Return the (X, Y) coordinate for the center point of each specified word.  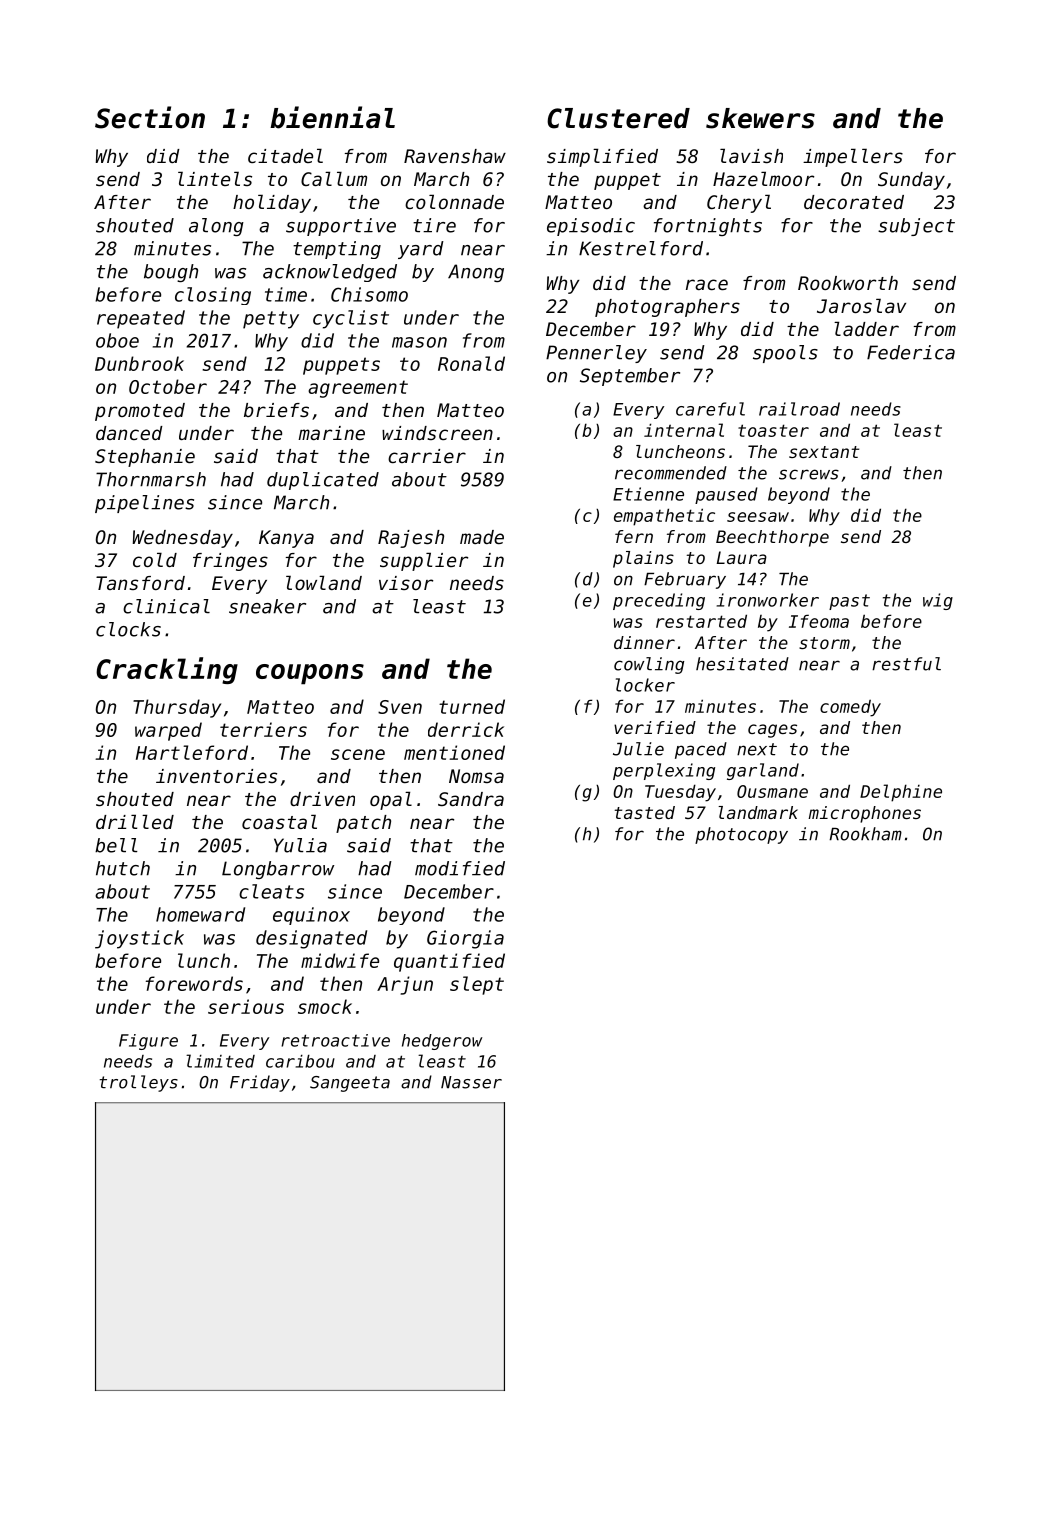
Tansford (140, 583)
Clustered (618, 118)
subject (916, 227)
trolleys (139, 1083)
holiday (272, 203)
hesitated (742, 664)
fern (634, 536)
